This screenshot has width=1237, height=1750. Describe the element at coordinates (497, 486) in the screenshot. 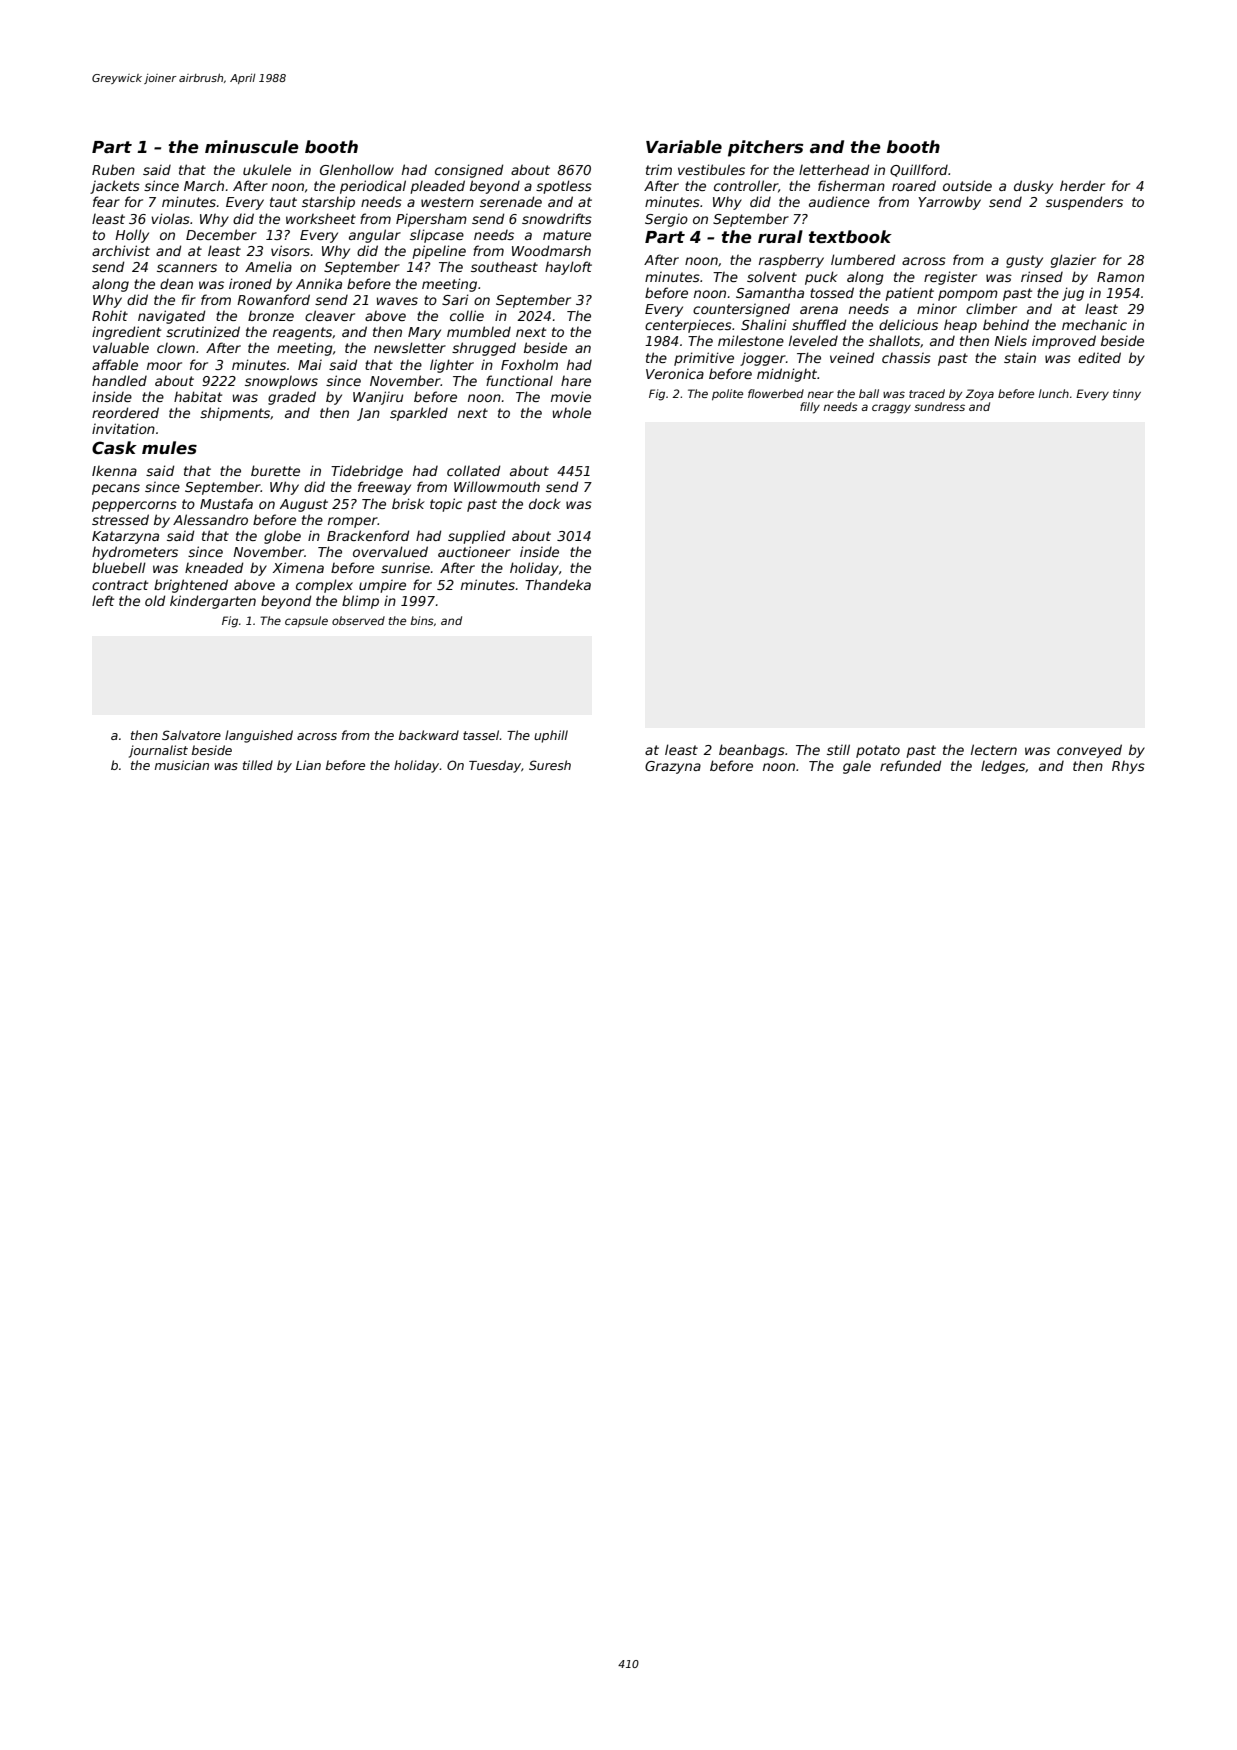

I see `Willowmouth` at that location.
